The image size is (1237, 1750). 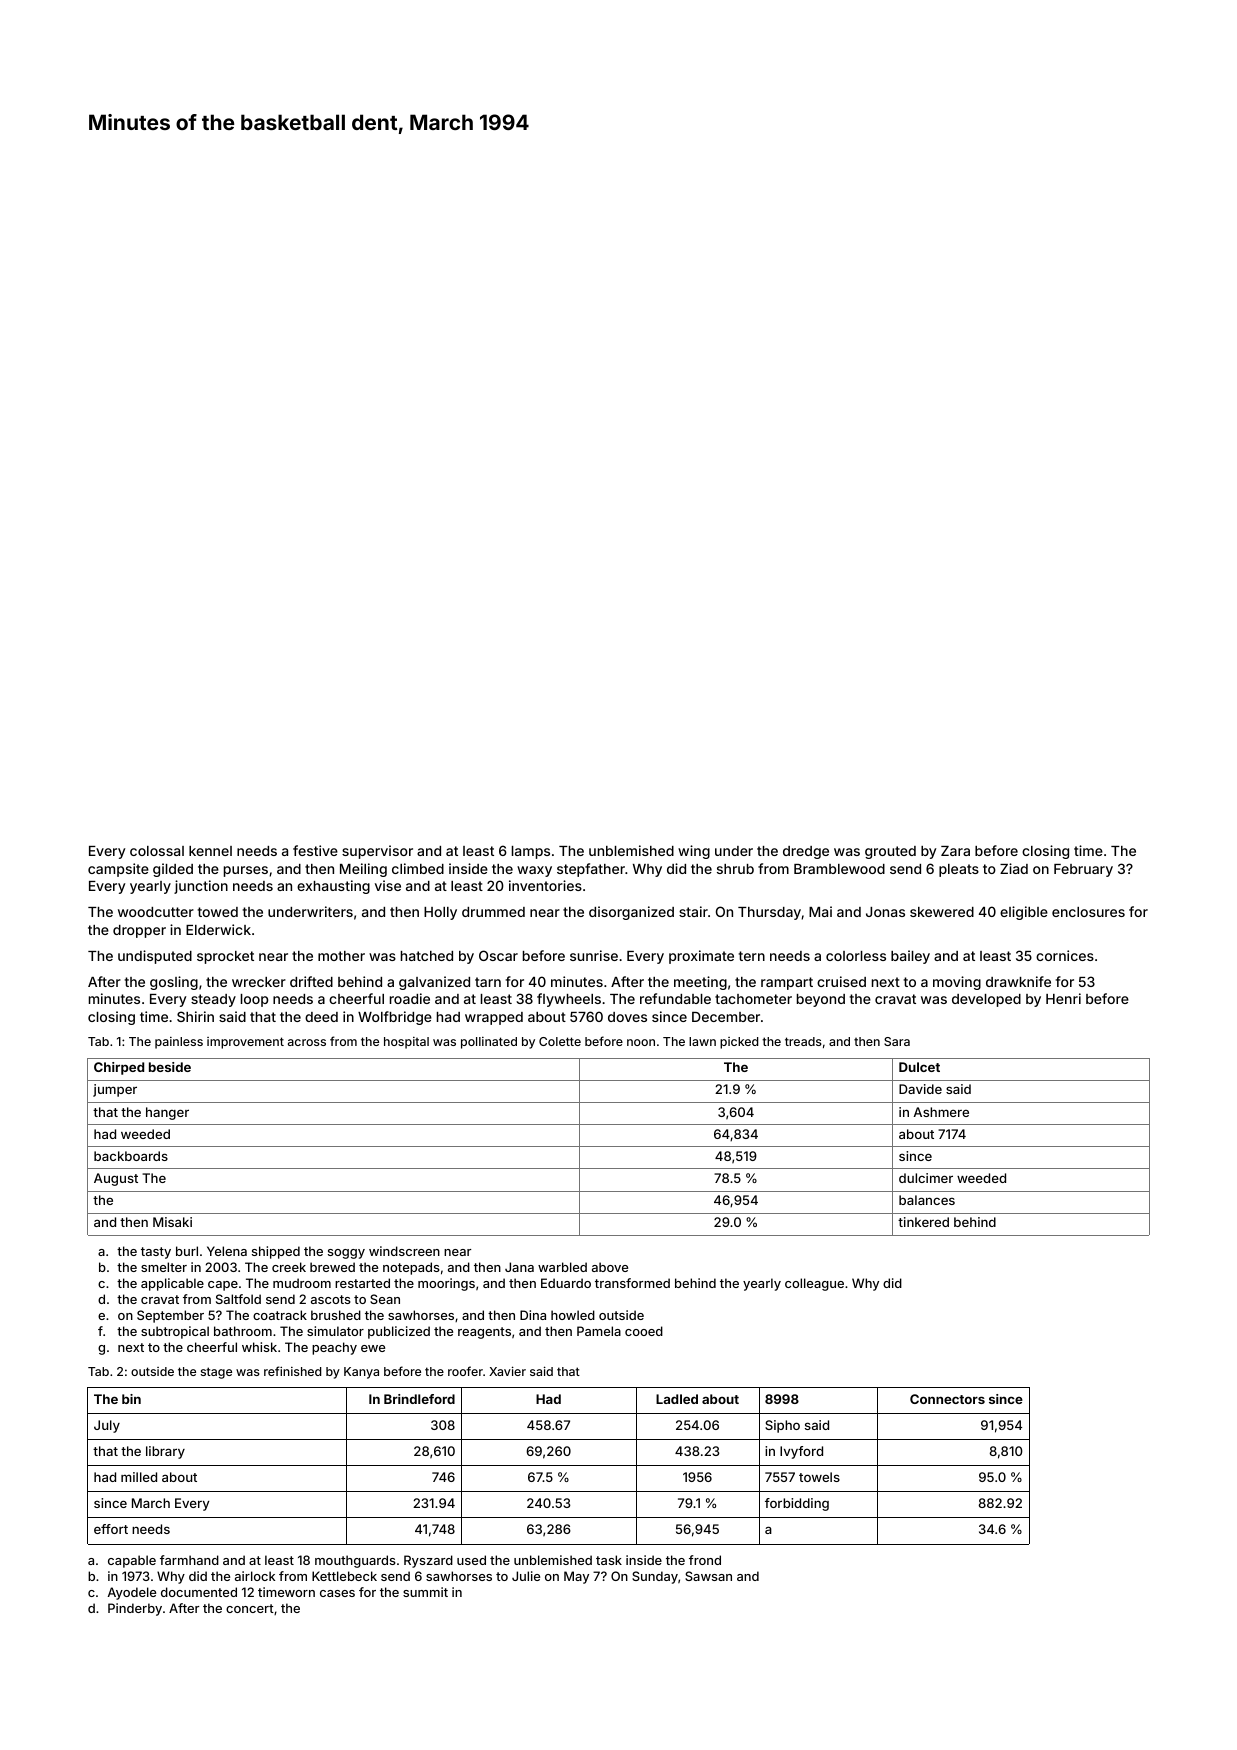 I want to click on colossal, so click(x=157, y=851).
